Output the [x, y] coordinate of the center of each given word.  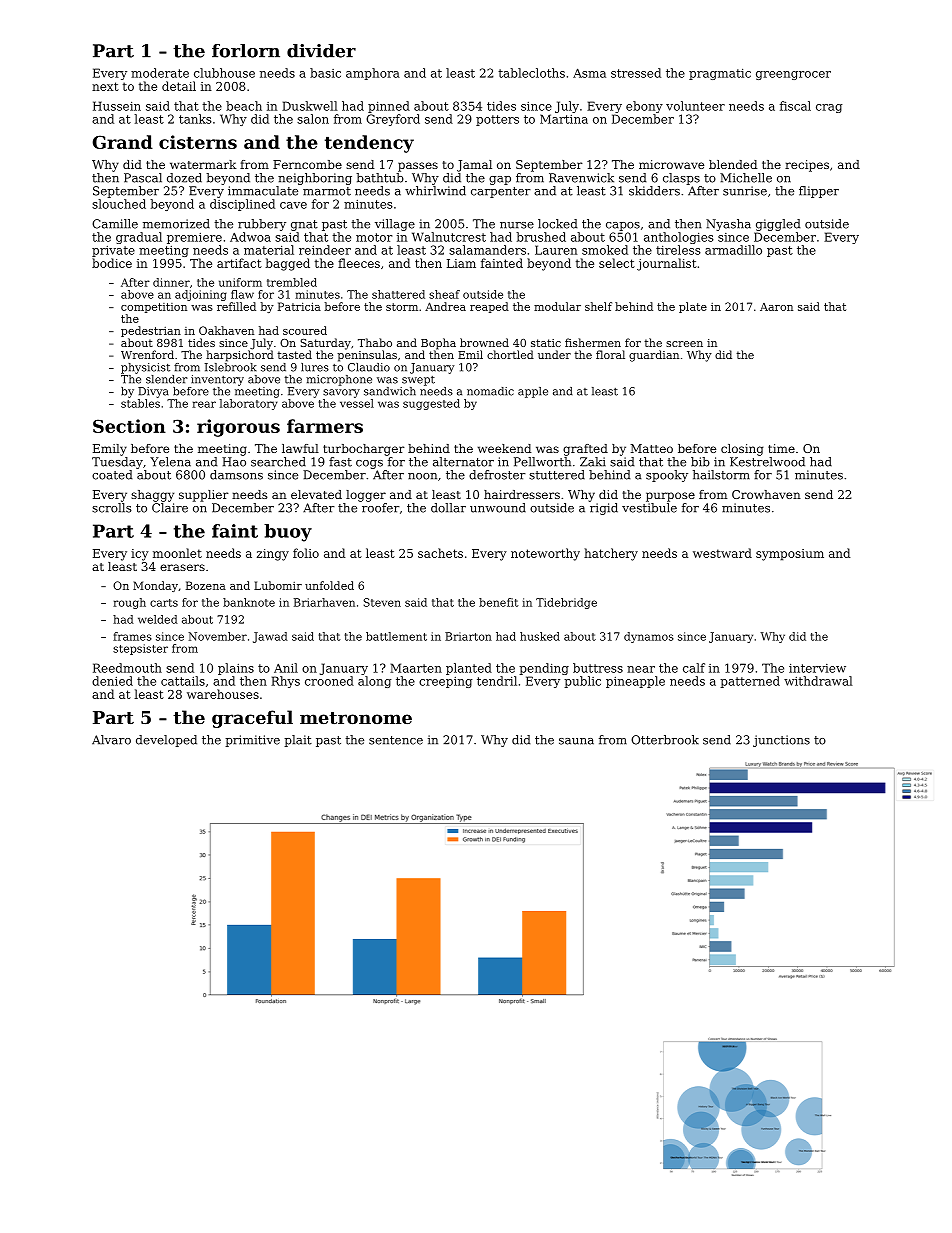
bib [700, 462]
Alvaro [111, 740]
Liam [461, 263]
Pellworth [542, 462]
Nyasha [728, 225]
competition [154, 308]
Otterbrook [665, 740]
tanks [195, 119]
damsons [236, 475]
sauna [576, 741]
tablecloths [531, 73]
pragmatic [720, 74]
